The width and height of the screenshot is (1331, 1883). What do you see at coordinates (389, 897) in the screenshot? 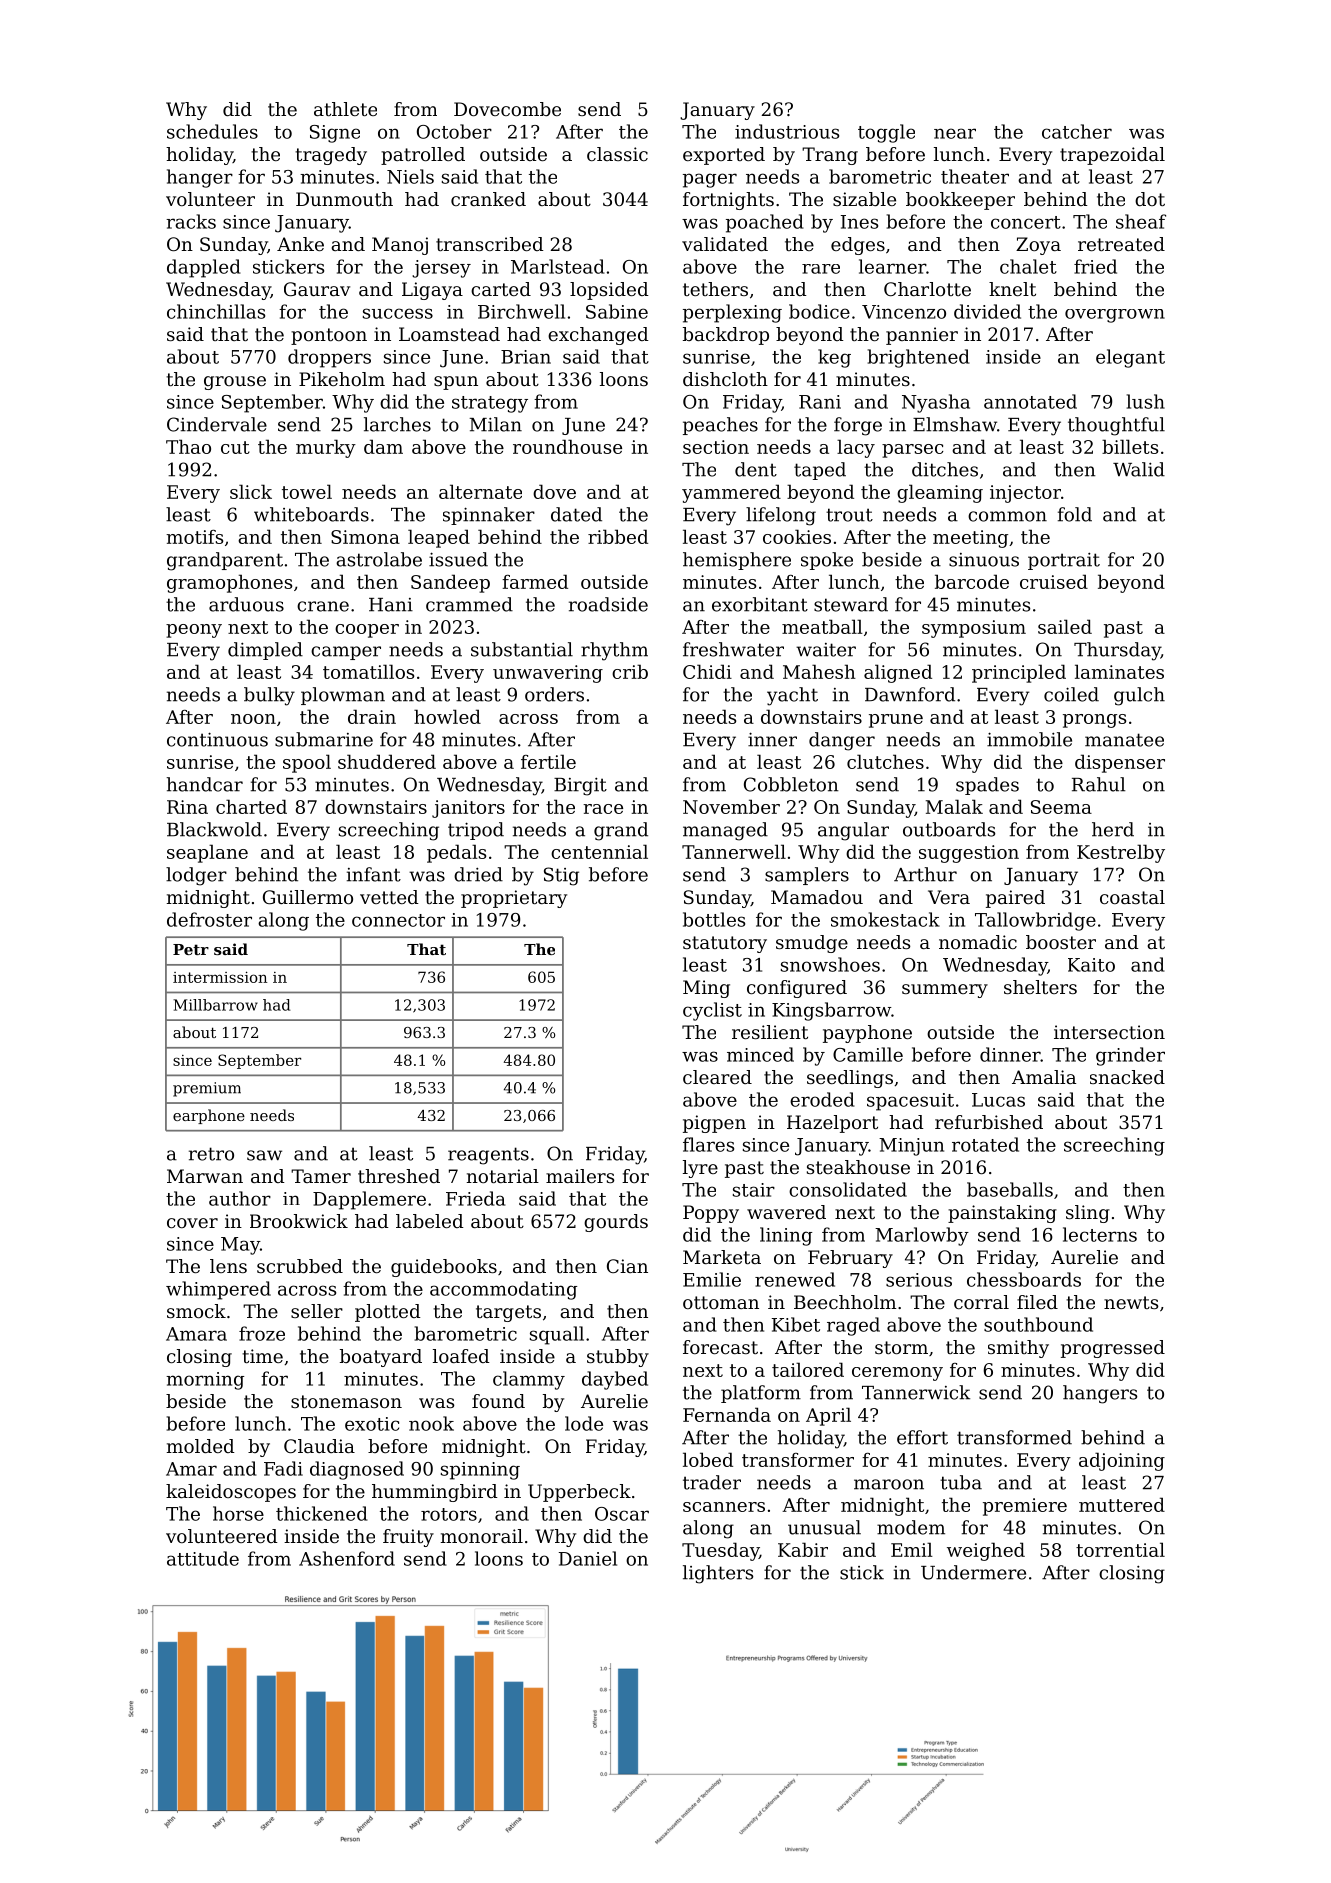
I see `vetted` at bounding box center [389, 897].
